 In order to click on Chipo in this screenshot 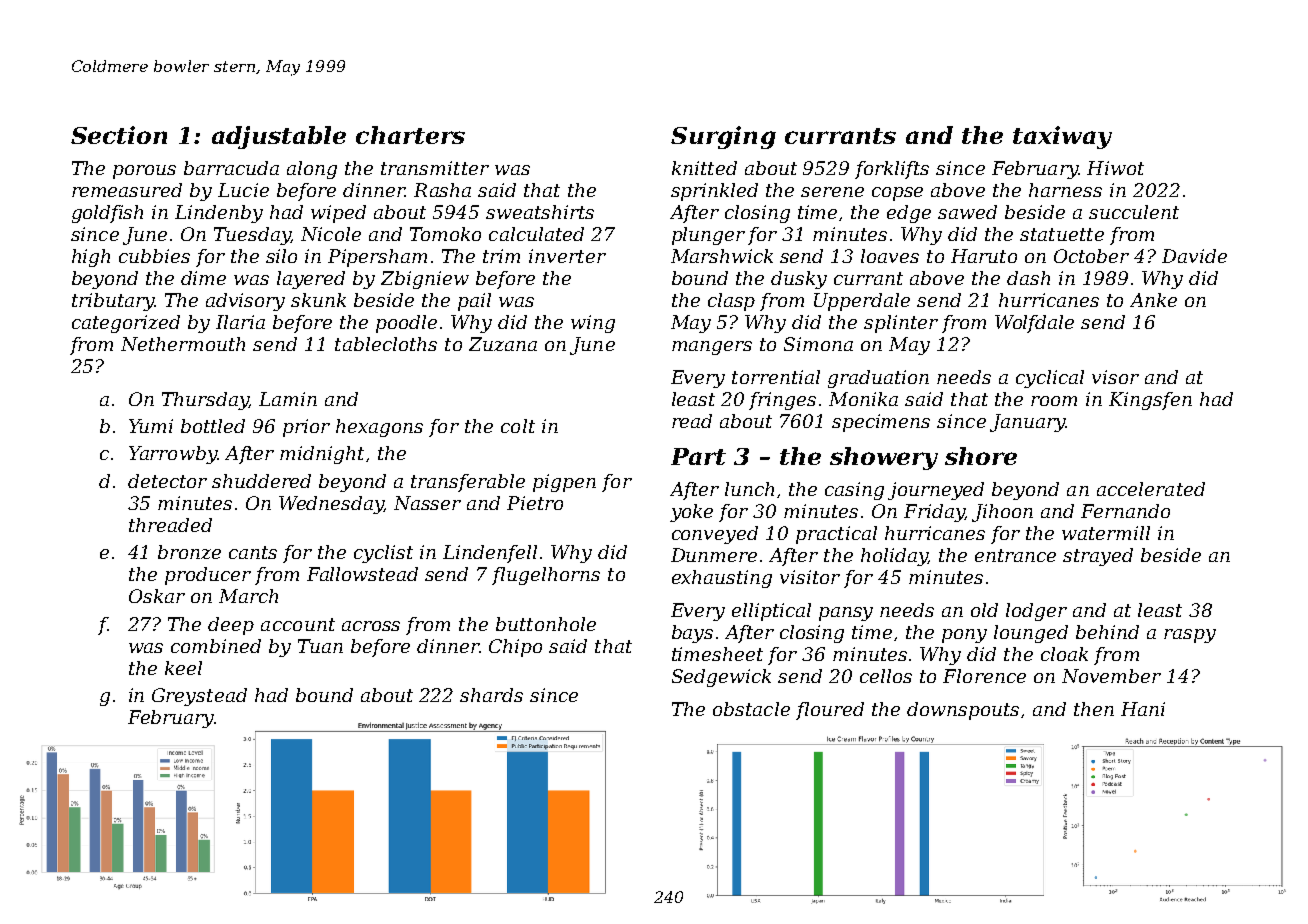, I will do `click(515, 648)`.
